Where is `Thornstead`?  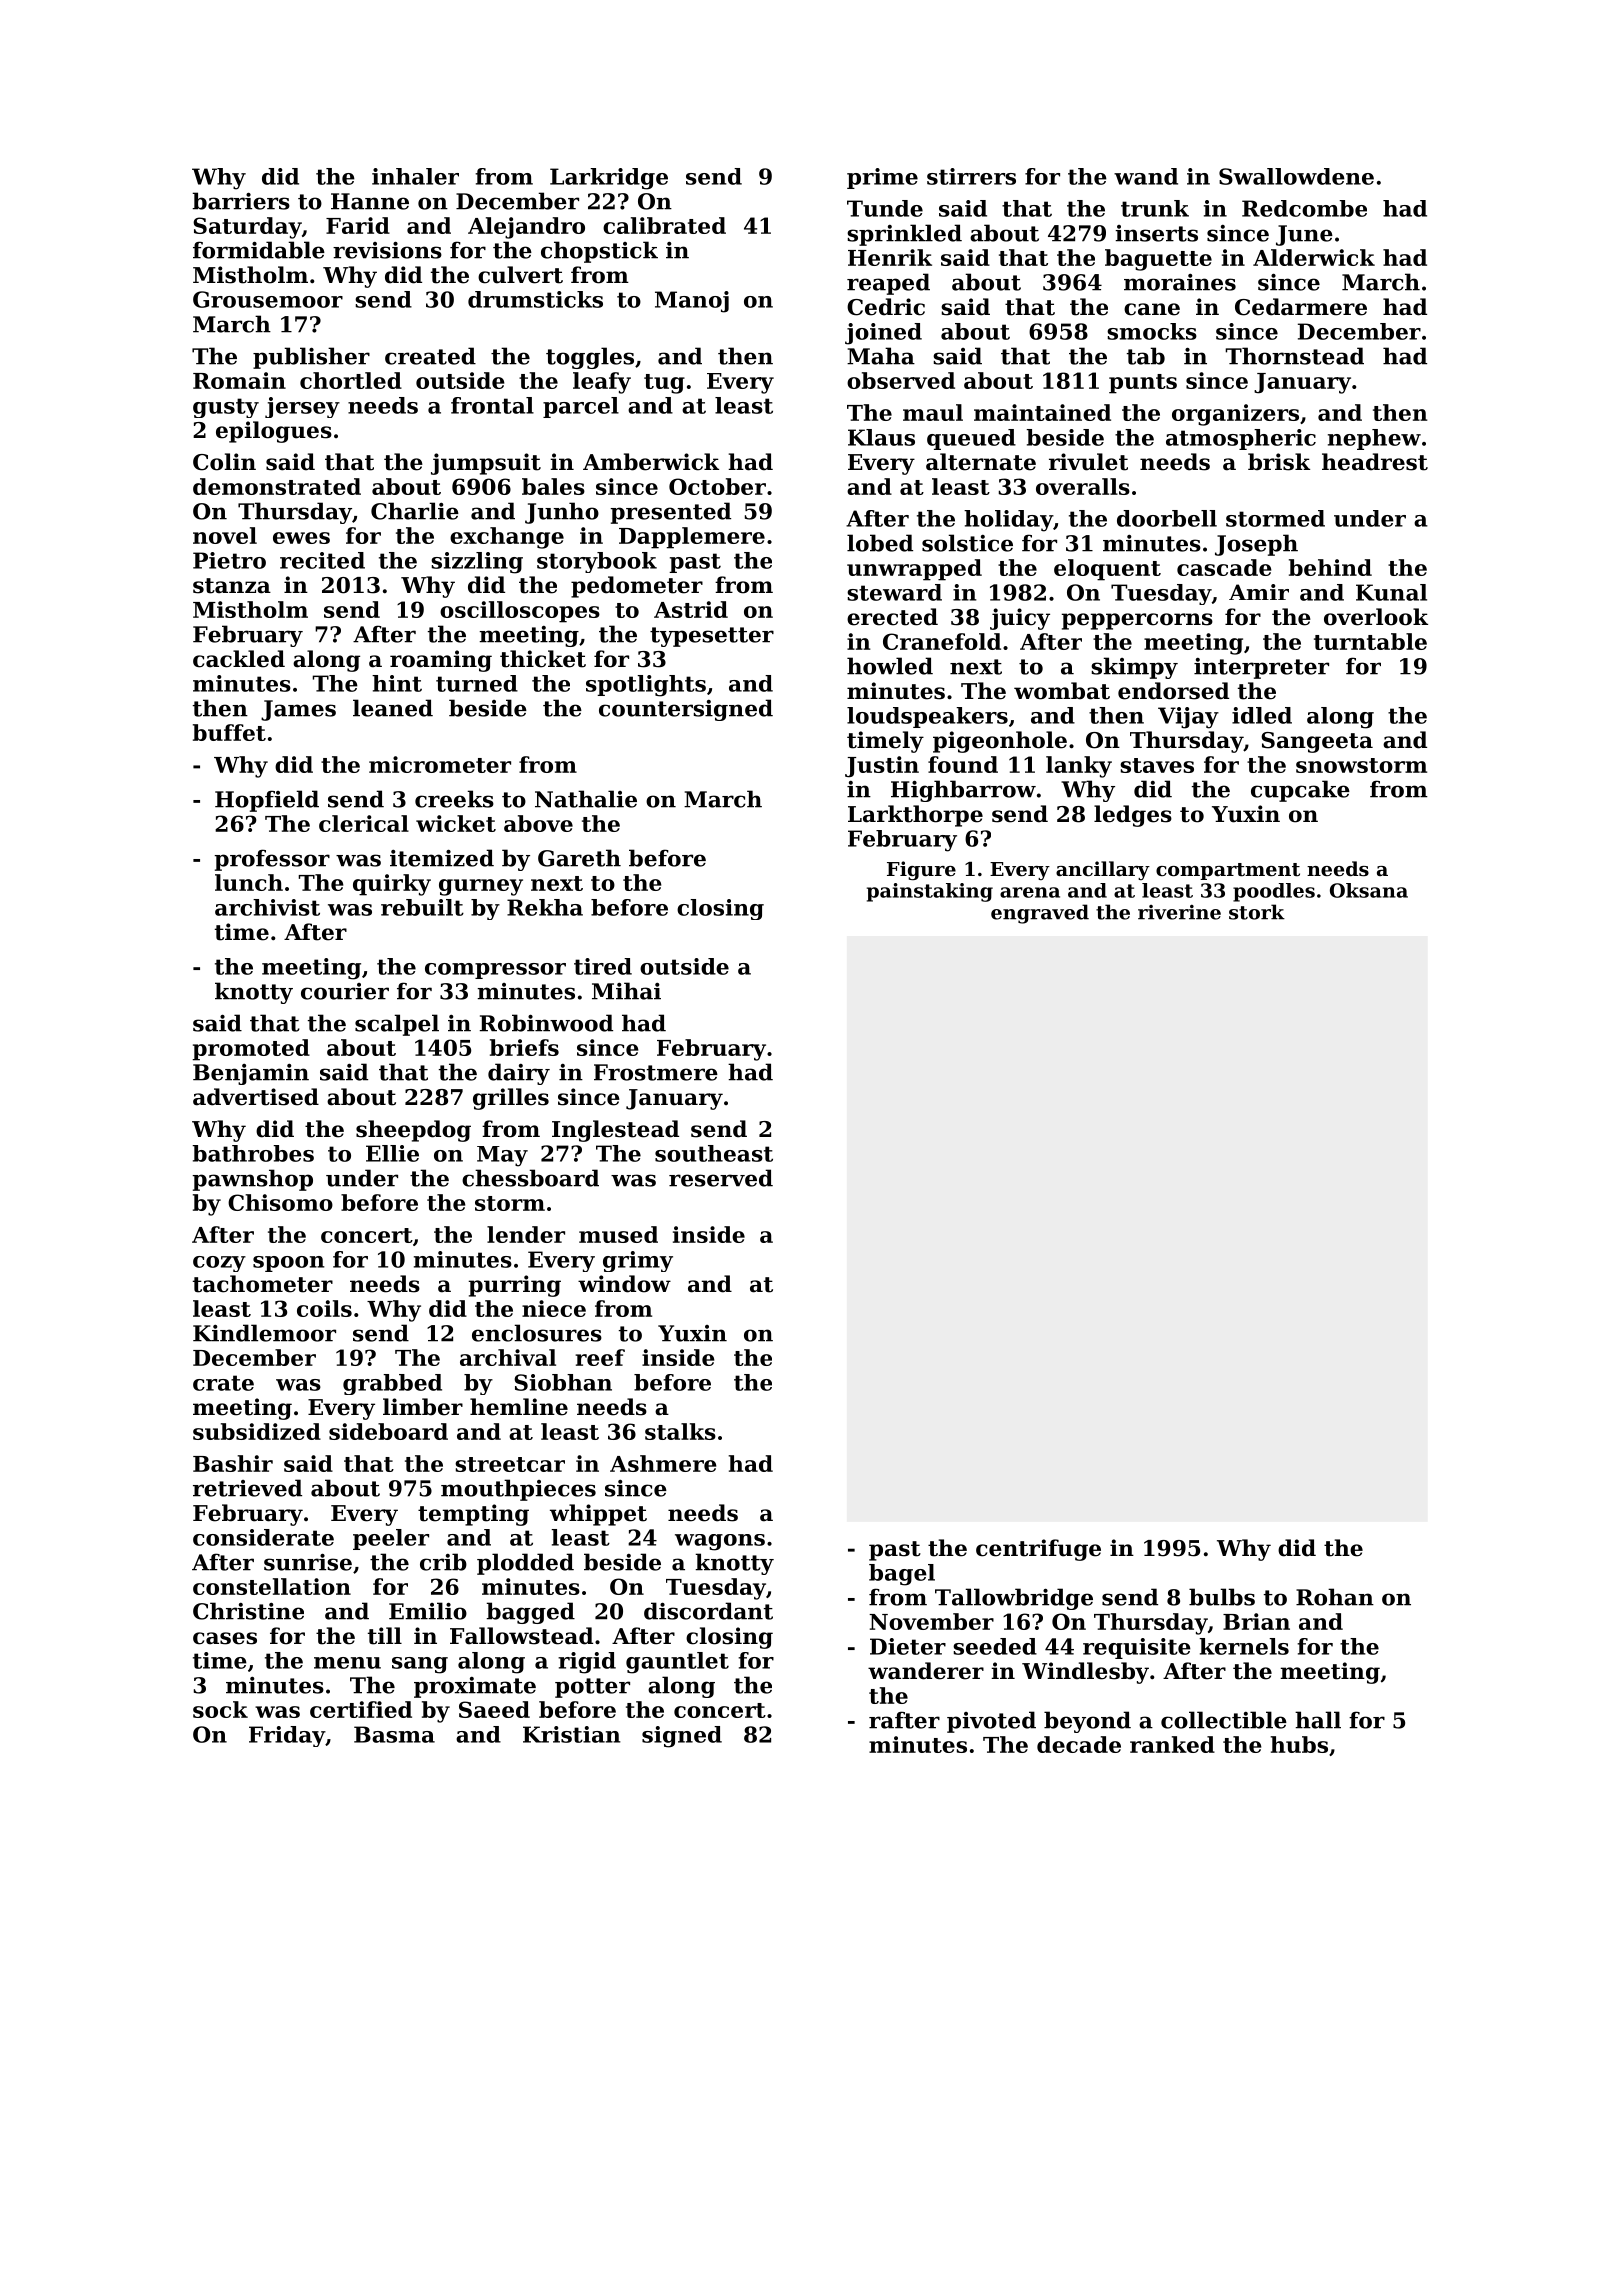 Thornstead is located at coordinates (1294, 356).
